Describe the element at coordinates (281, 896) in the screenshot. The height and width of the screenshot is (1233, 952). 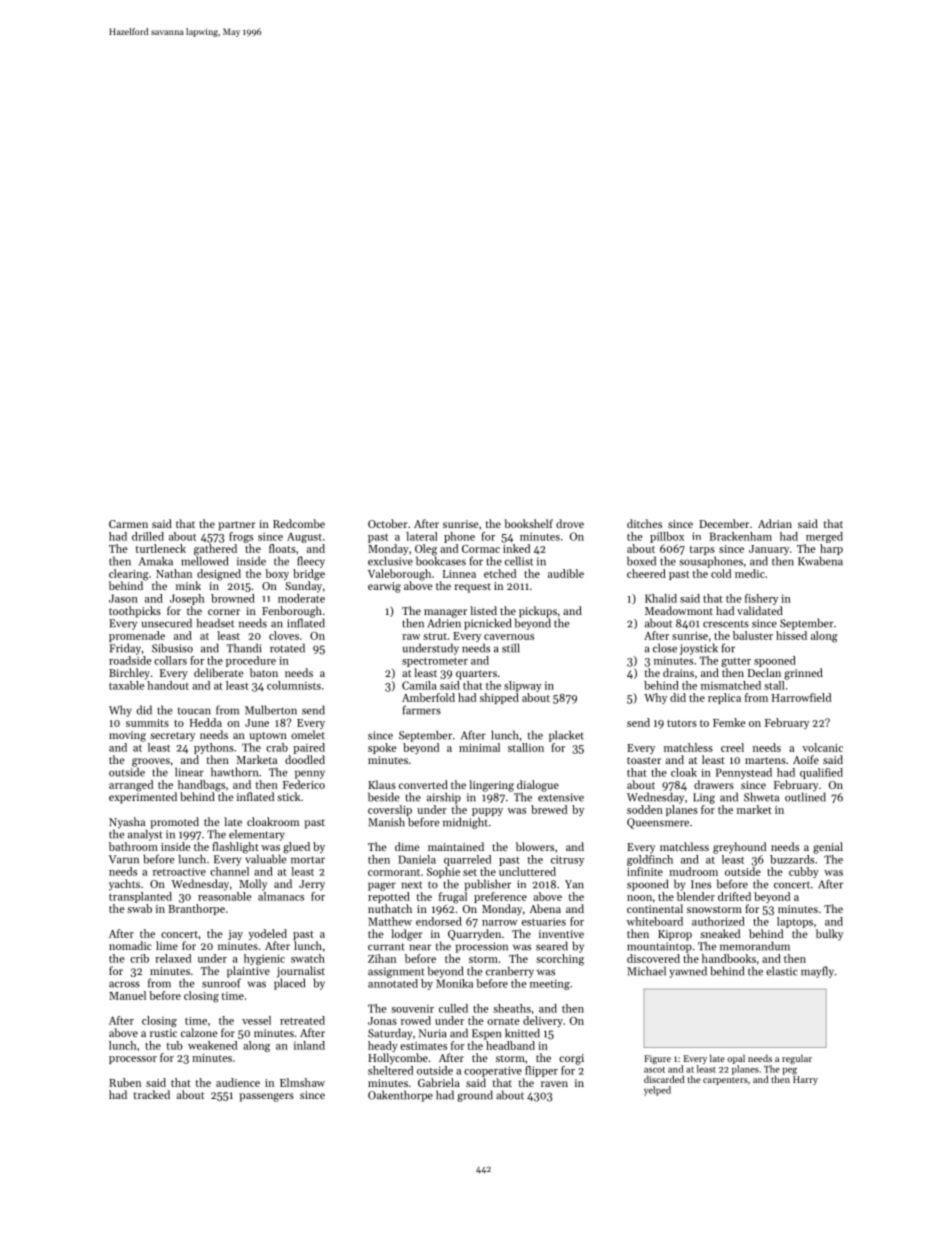
I see `almanacs` at that location.
